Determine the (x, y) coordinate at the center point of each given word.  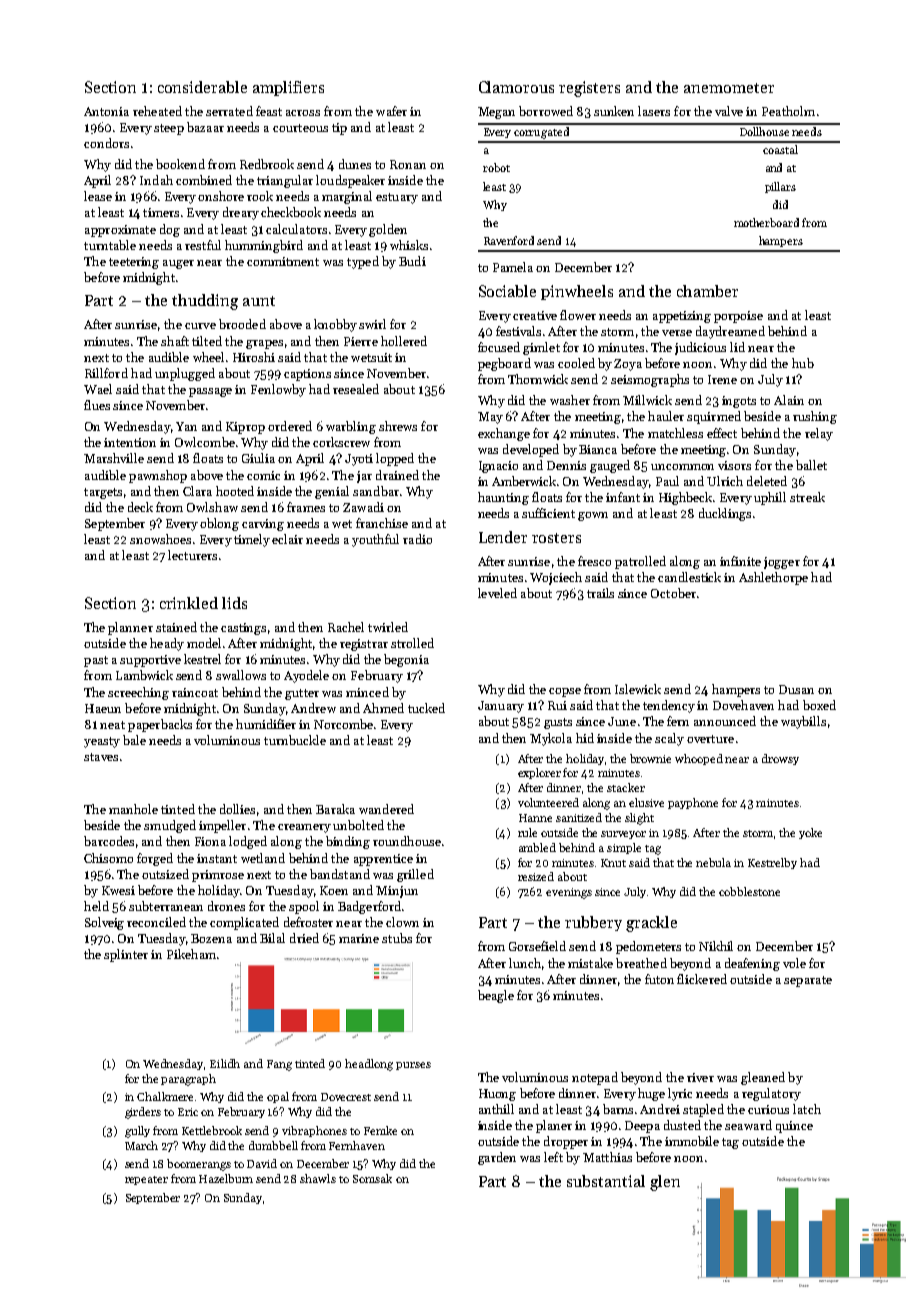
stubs (397, 938)
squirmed (714, 417)
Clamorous (516, 87)
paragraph (188, 1080)
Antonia (106, 111)
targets (103, 493)
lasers (654, 111)
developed (531, 450)
